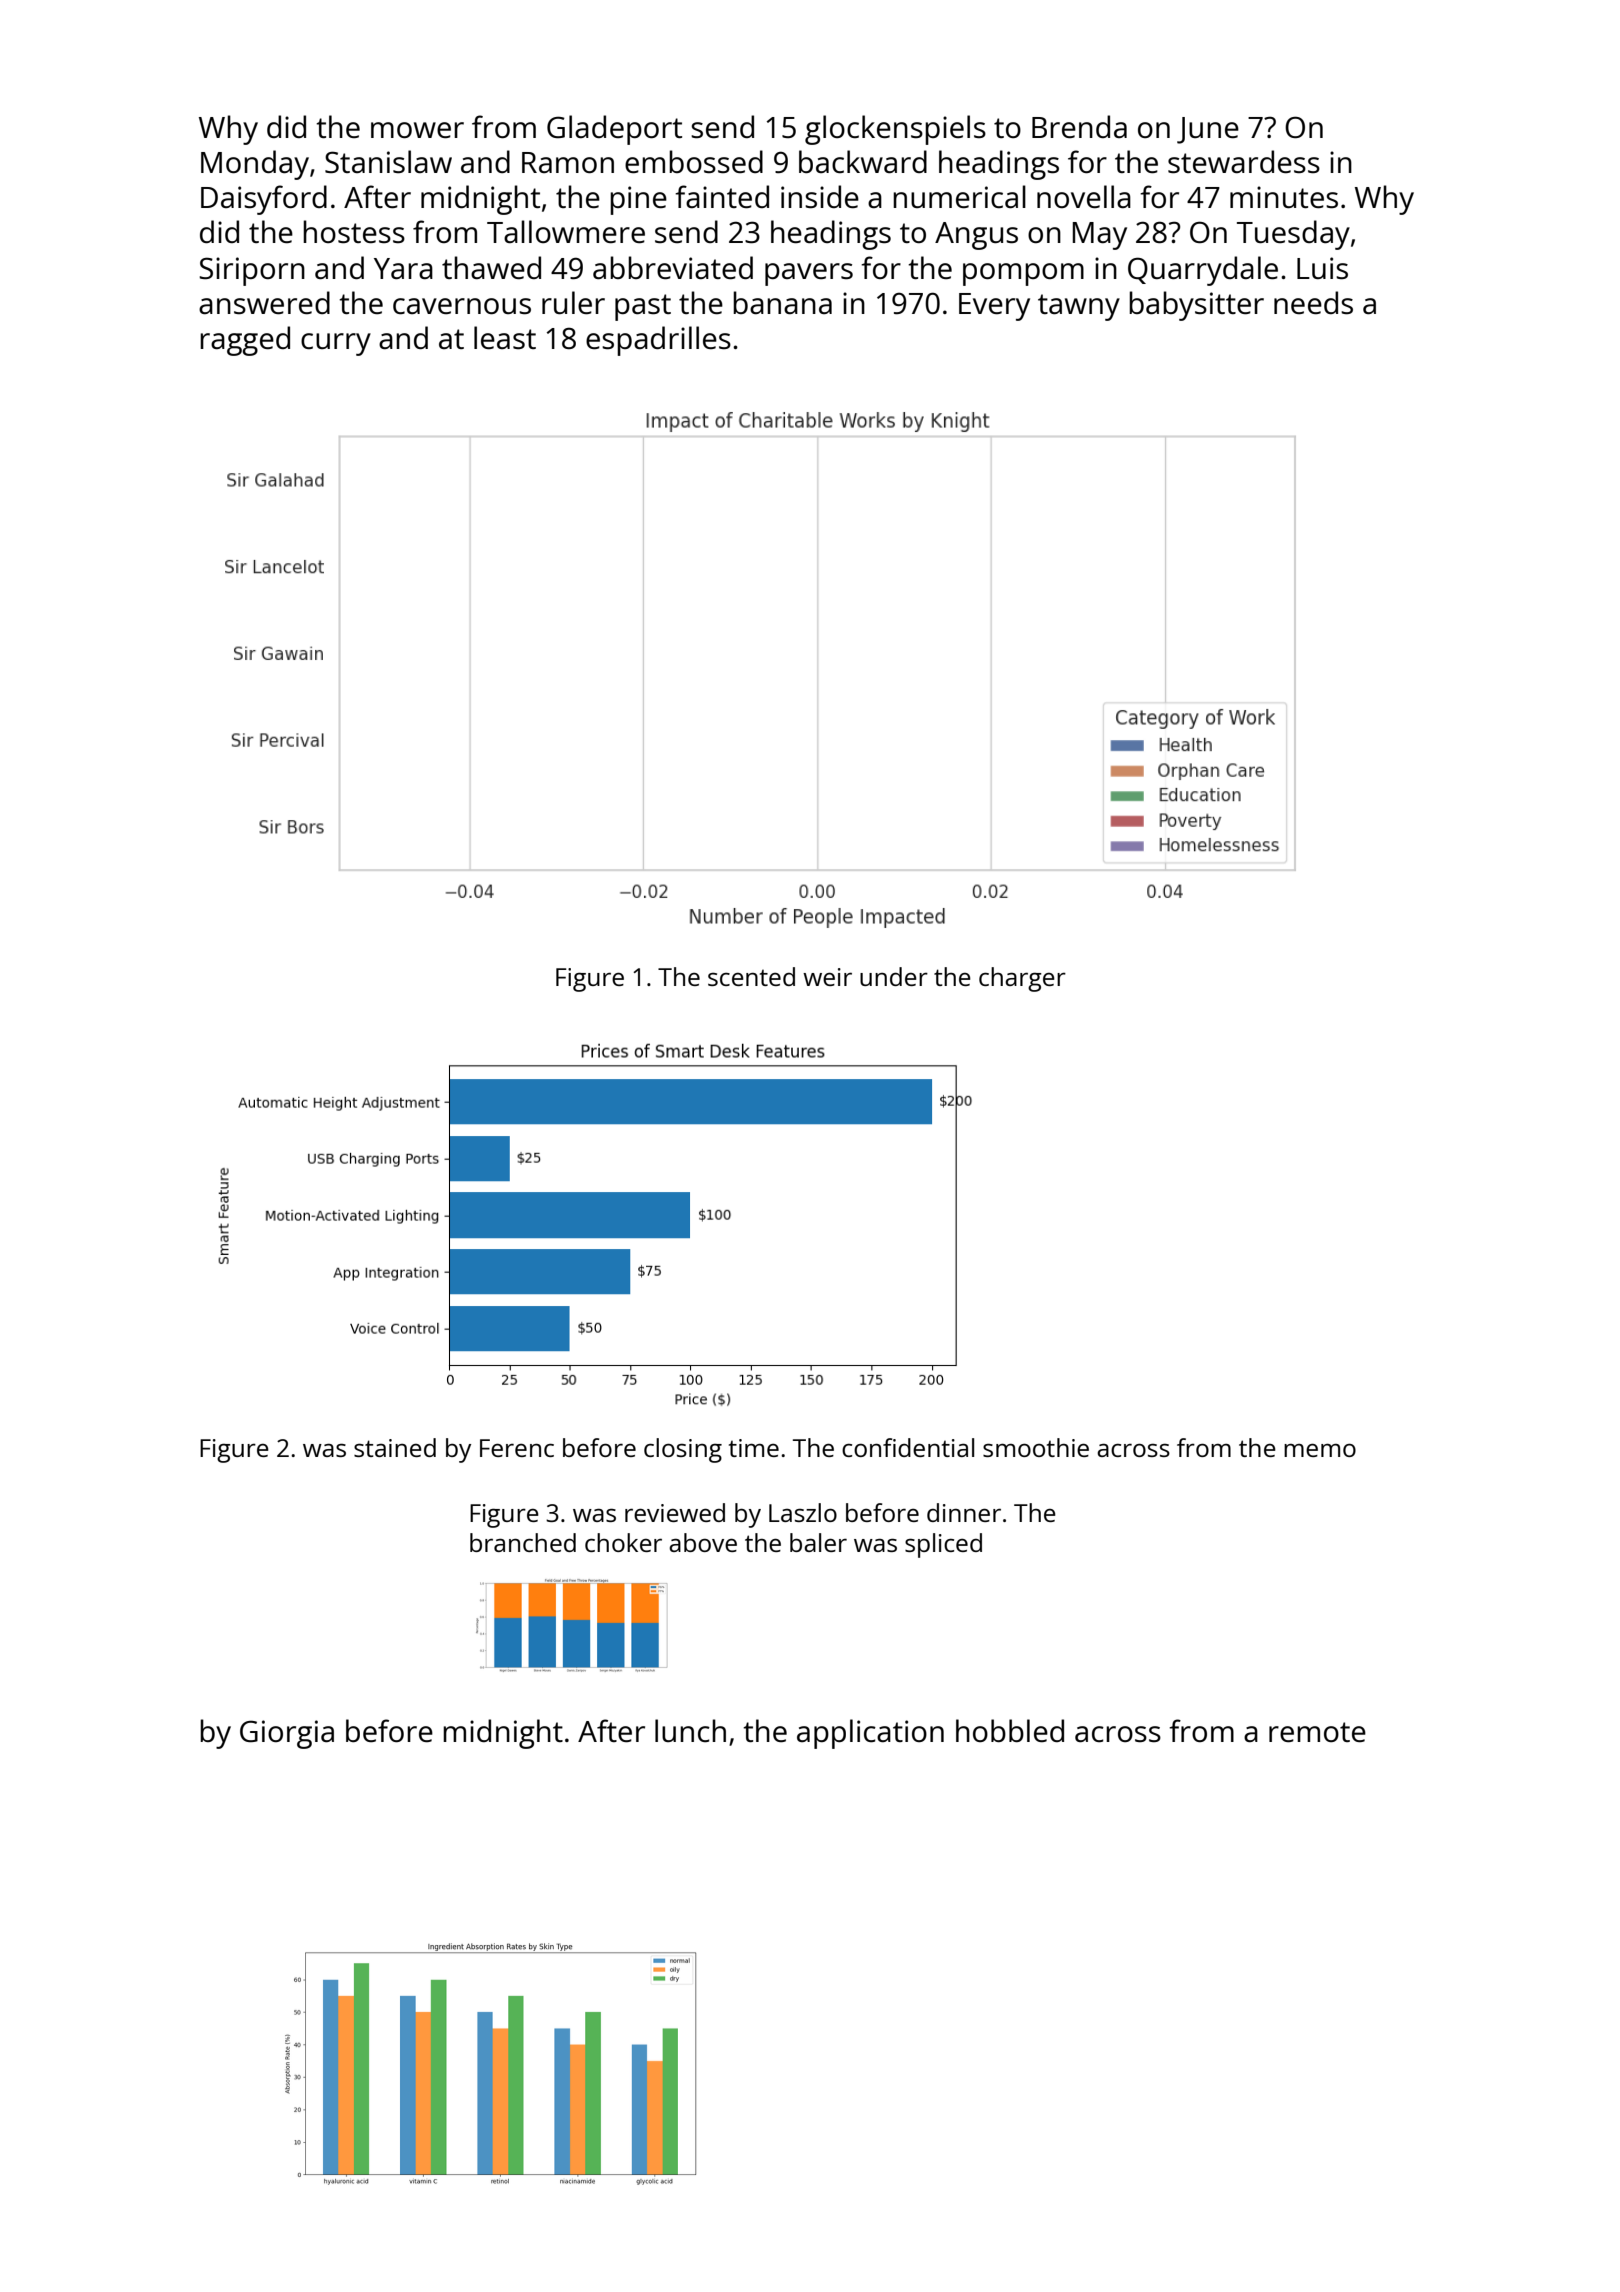 Image resolution: width=1620 pixels, height=2292 pixels. What do you see at coordinates (395, 1447) in the page?
I see `stained` at bounding box center [395, 1447].
